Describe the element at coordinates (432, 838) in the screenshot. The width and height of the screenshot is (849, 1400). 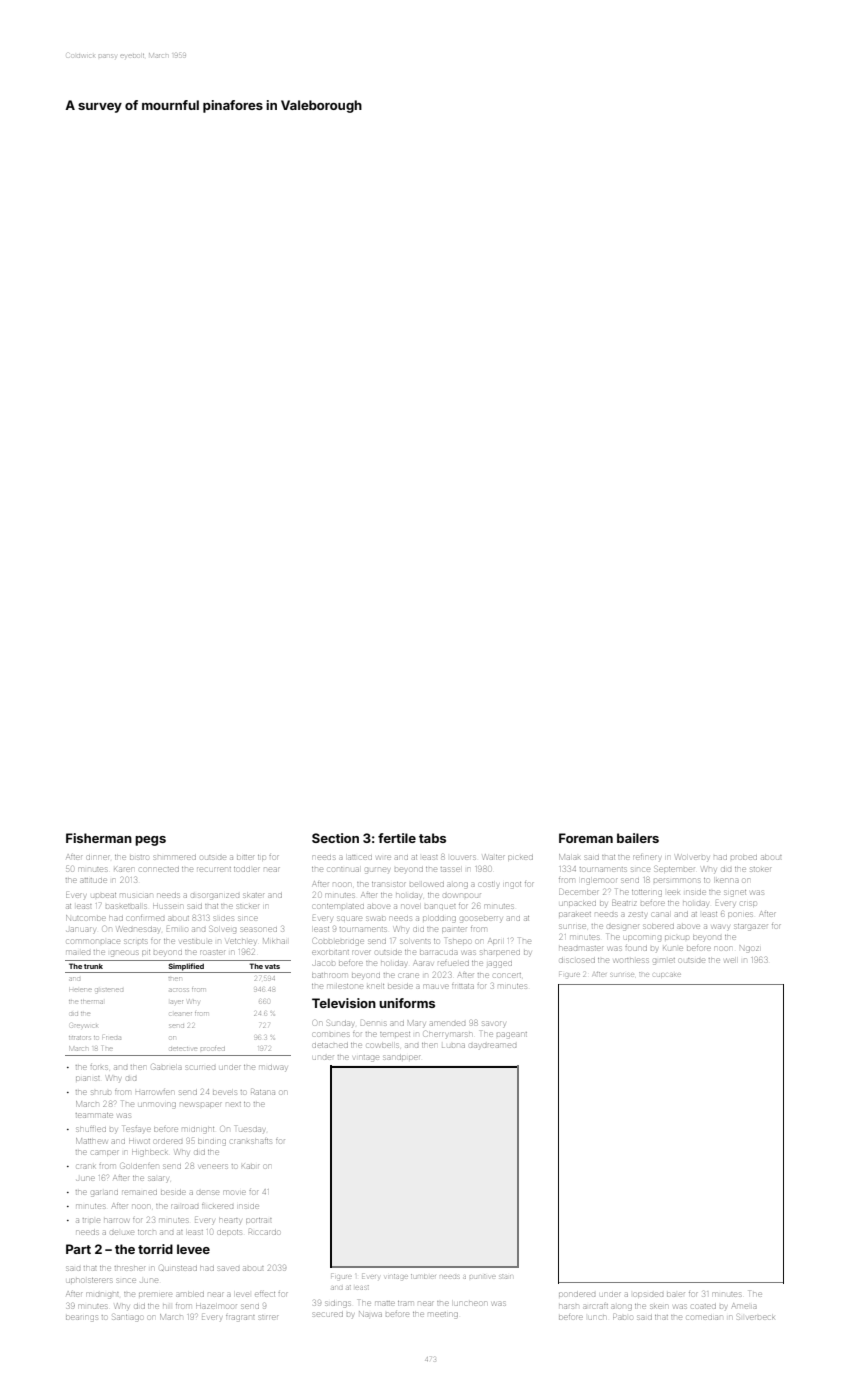
I see `tabs` at that location.
